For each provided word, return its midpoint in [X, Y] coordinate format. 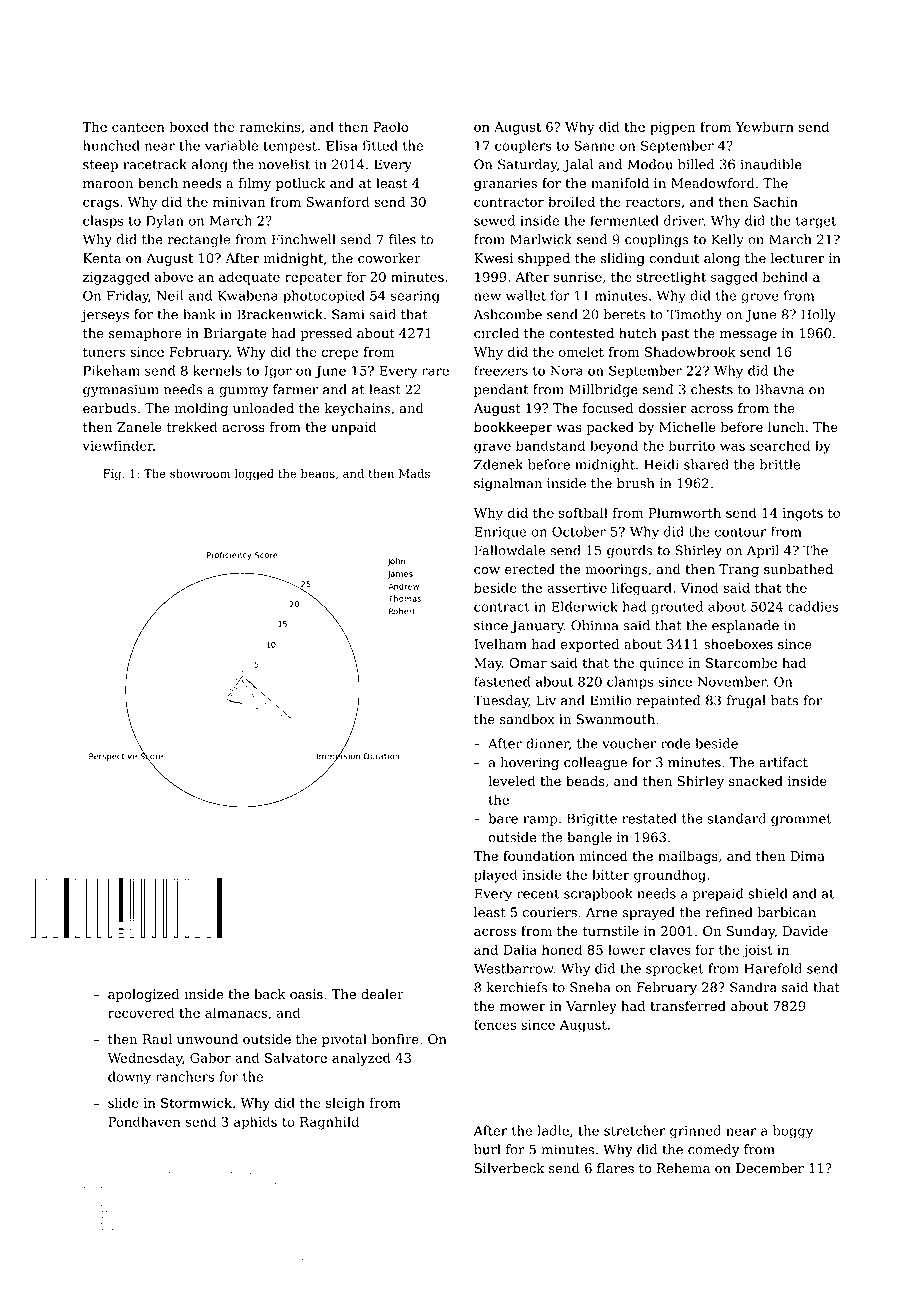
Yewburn [764, 126]
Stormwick [196, 1102]
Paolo [390, 126]
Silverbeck [509, 1168]
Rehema [683, 1168]
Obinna [595, 625]
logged [254, 475]
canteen [138, 127]
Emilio [611, 700]
